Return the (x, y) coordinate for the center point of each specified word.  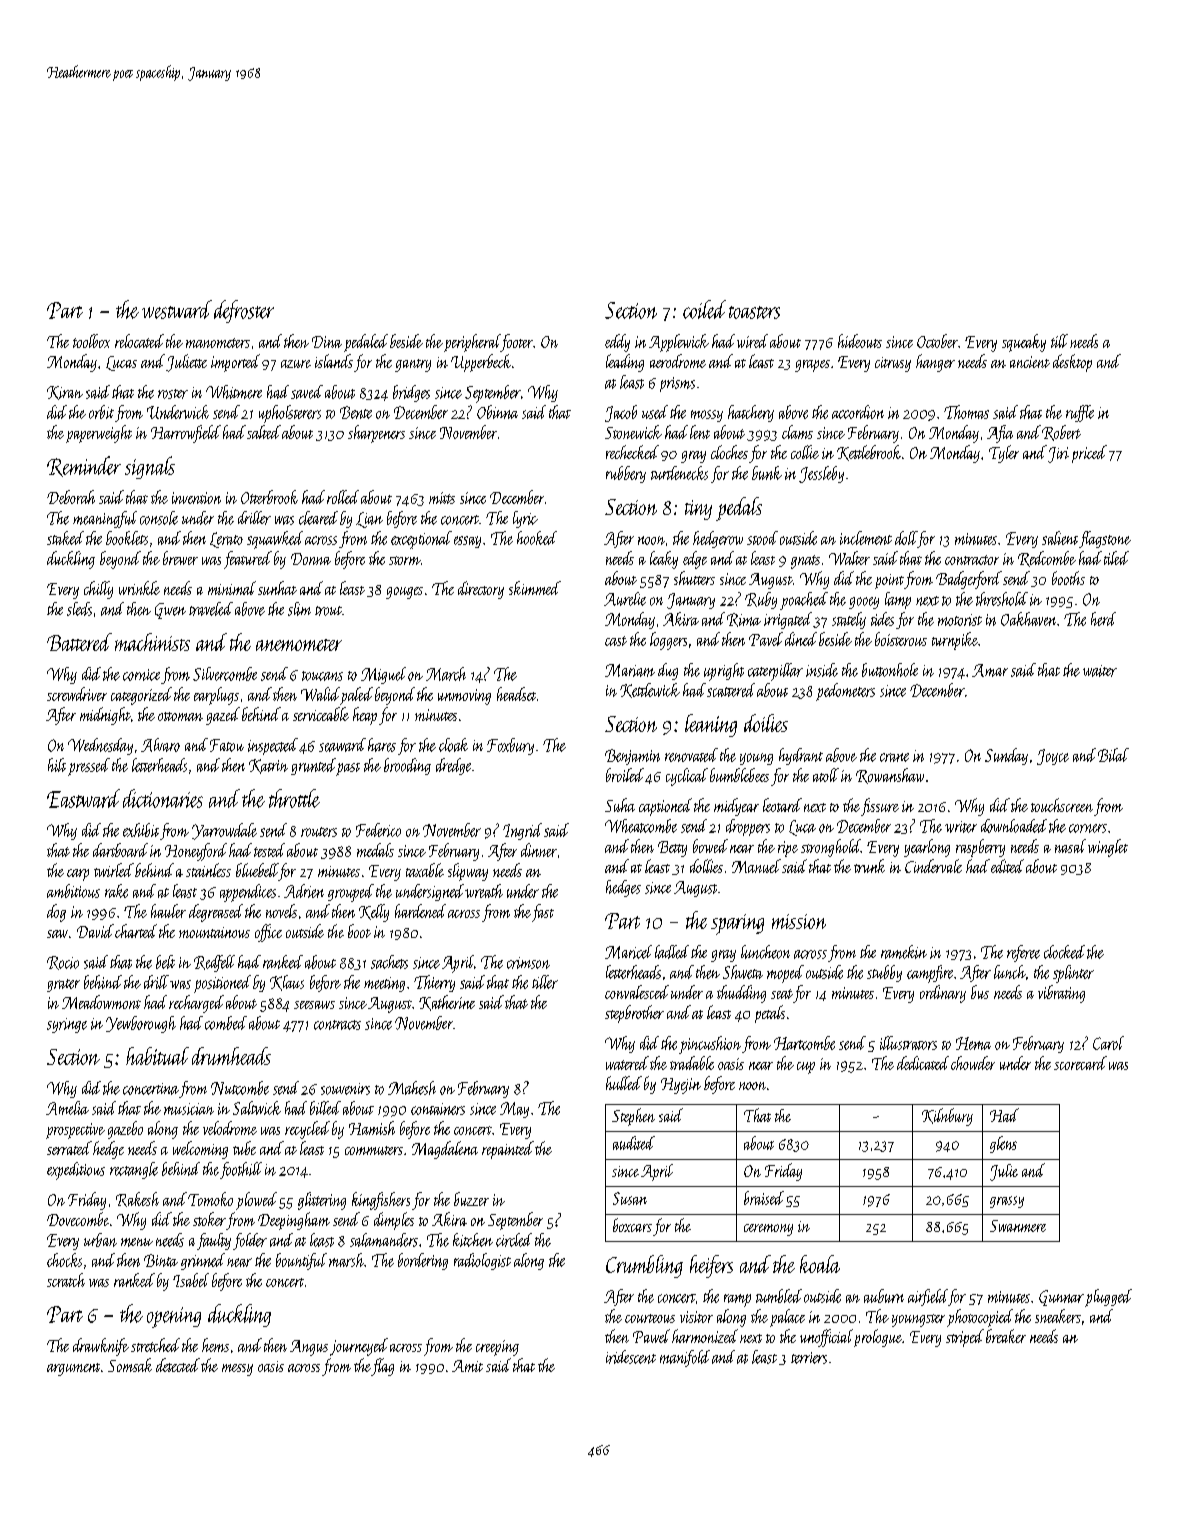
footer (517, 343)
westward (177, 309)
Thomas (966, 412)
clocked (1064, 952)
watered (627, 1063)
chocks (64, 1260)
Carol (1108, 1043)
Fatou (227, 745)
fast (543, 913)
